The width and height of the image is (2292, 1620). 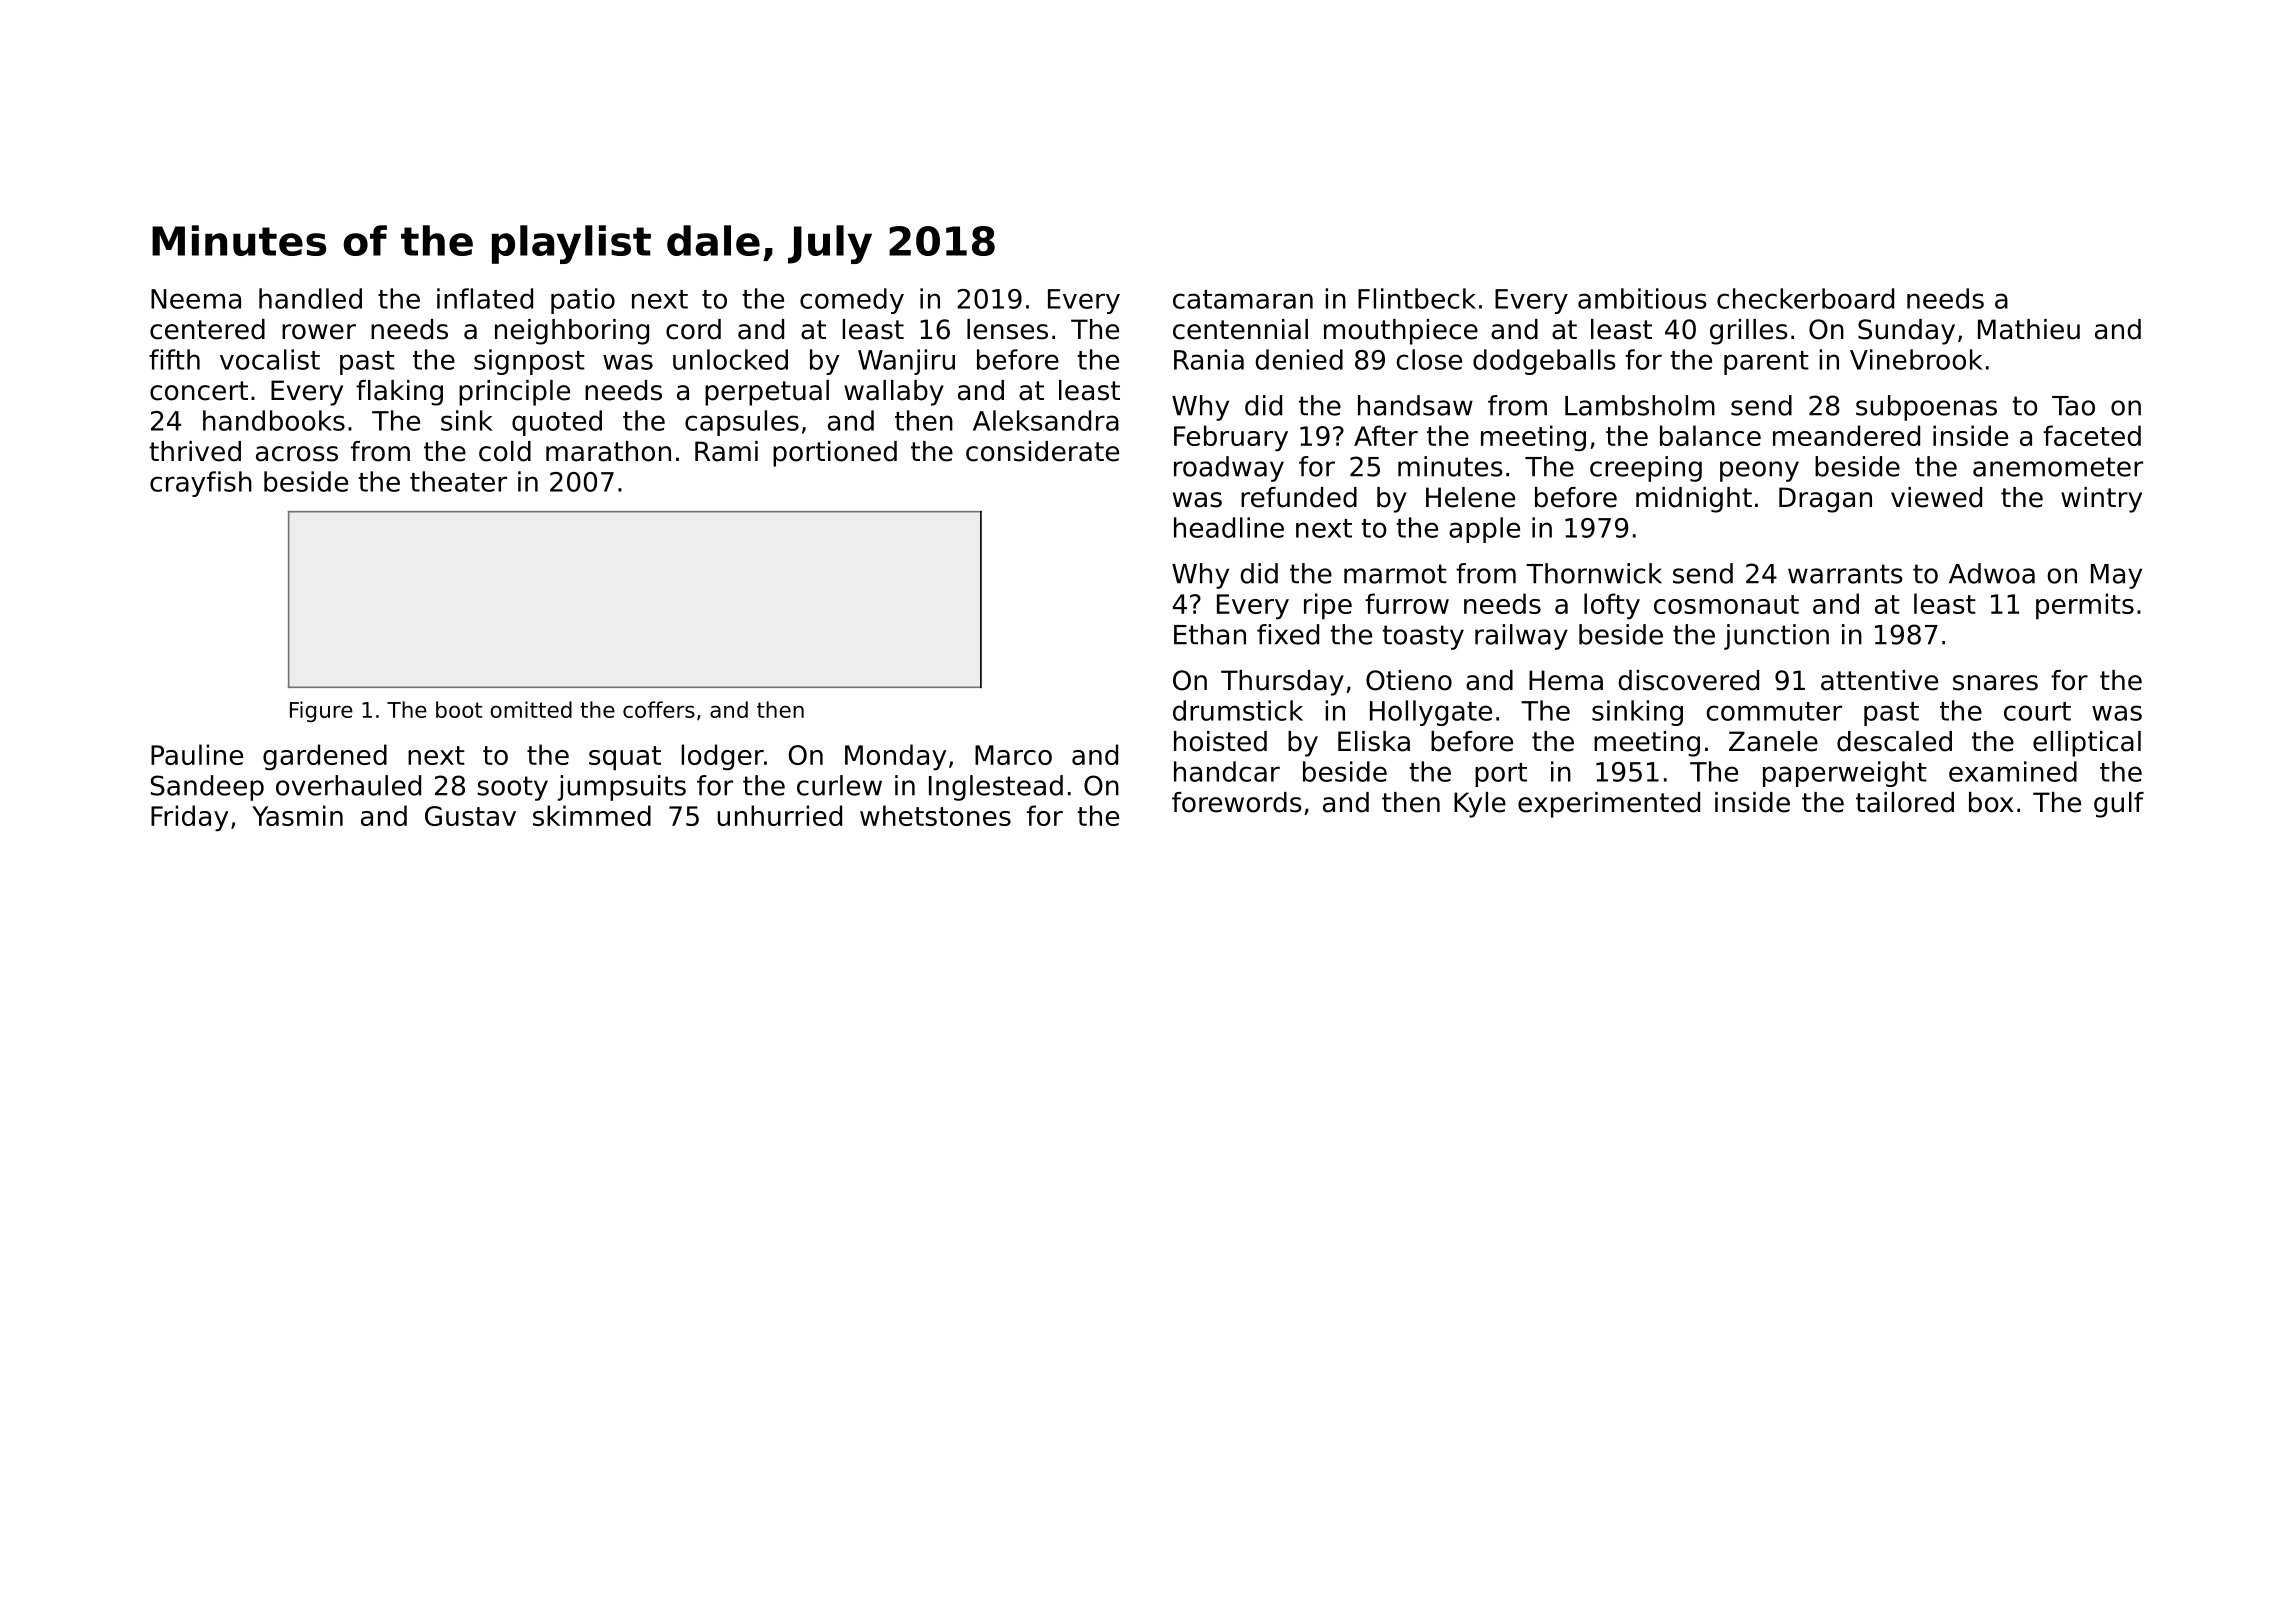 I want to click on Ethan, so click(x=1210, y=634).
